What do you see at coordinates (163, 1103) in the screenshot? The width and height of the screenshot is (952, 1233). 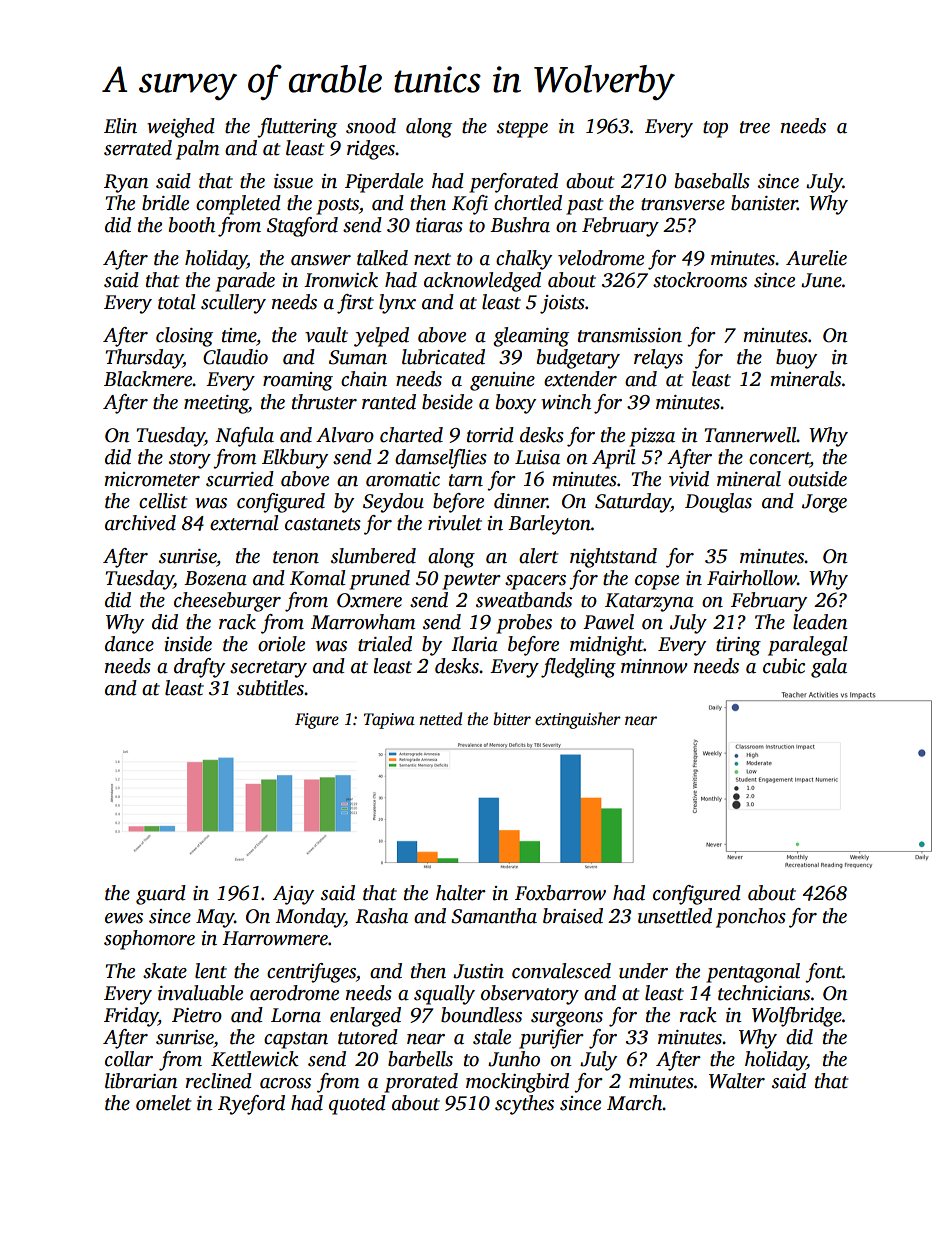 I see `omelet` at bounding box center [163, 1103].
